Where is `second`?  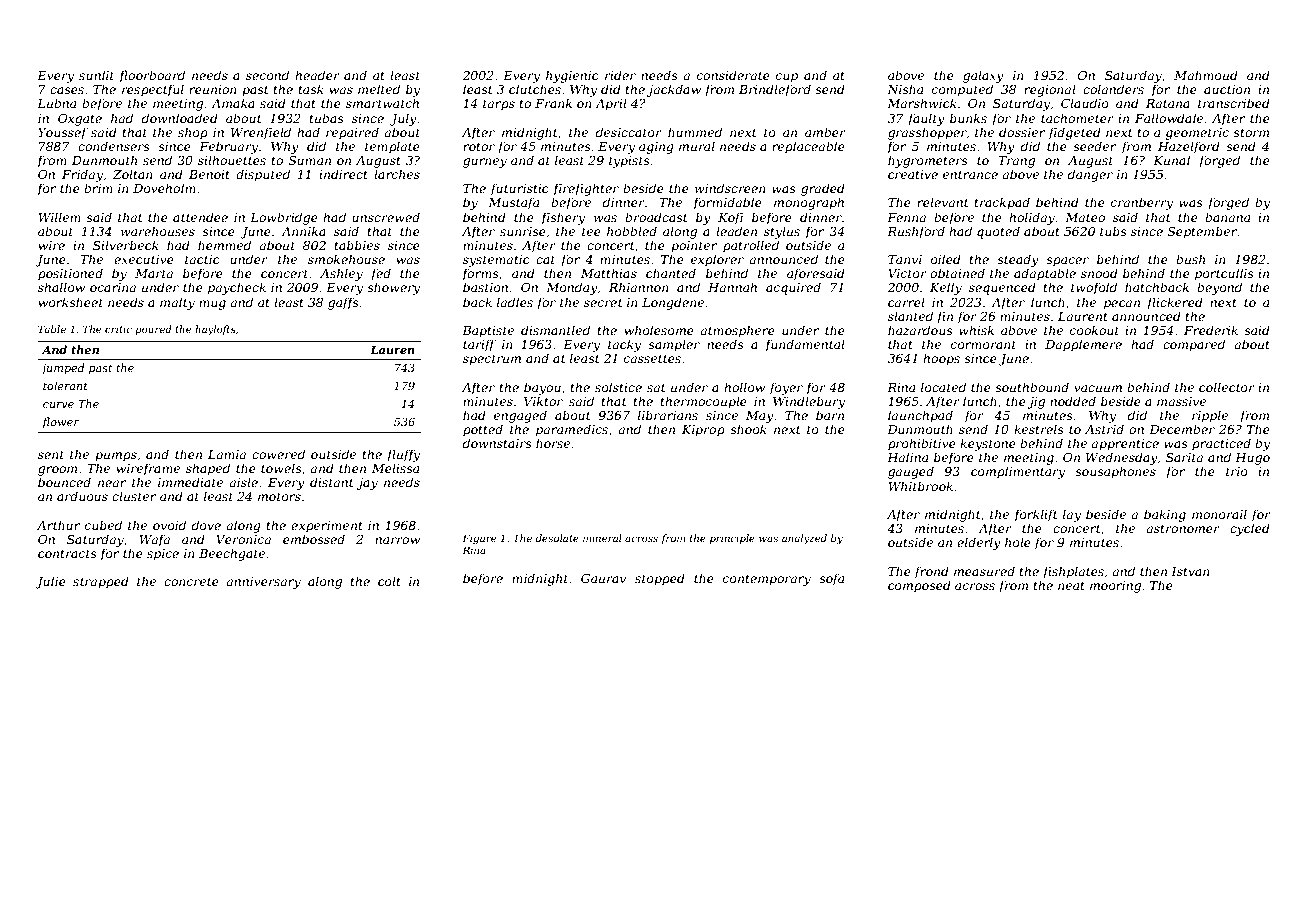
second is located at coordinates (267, 75).
